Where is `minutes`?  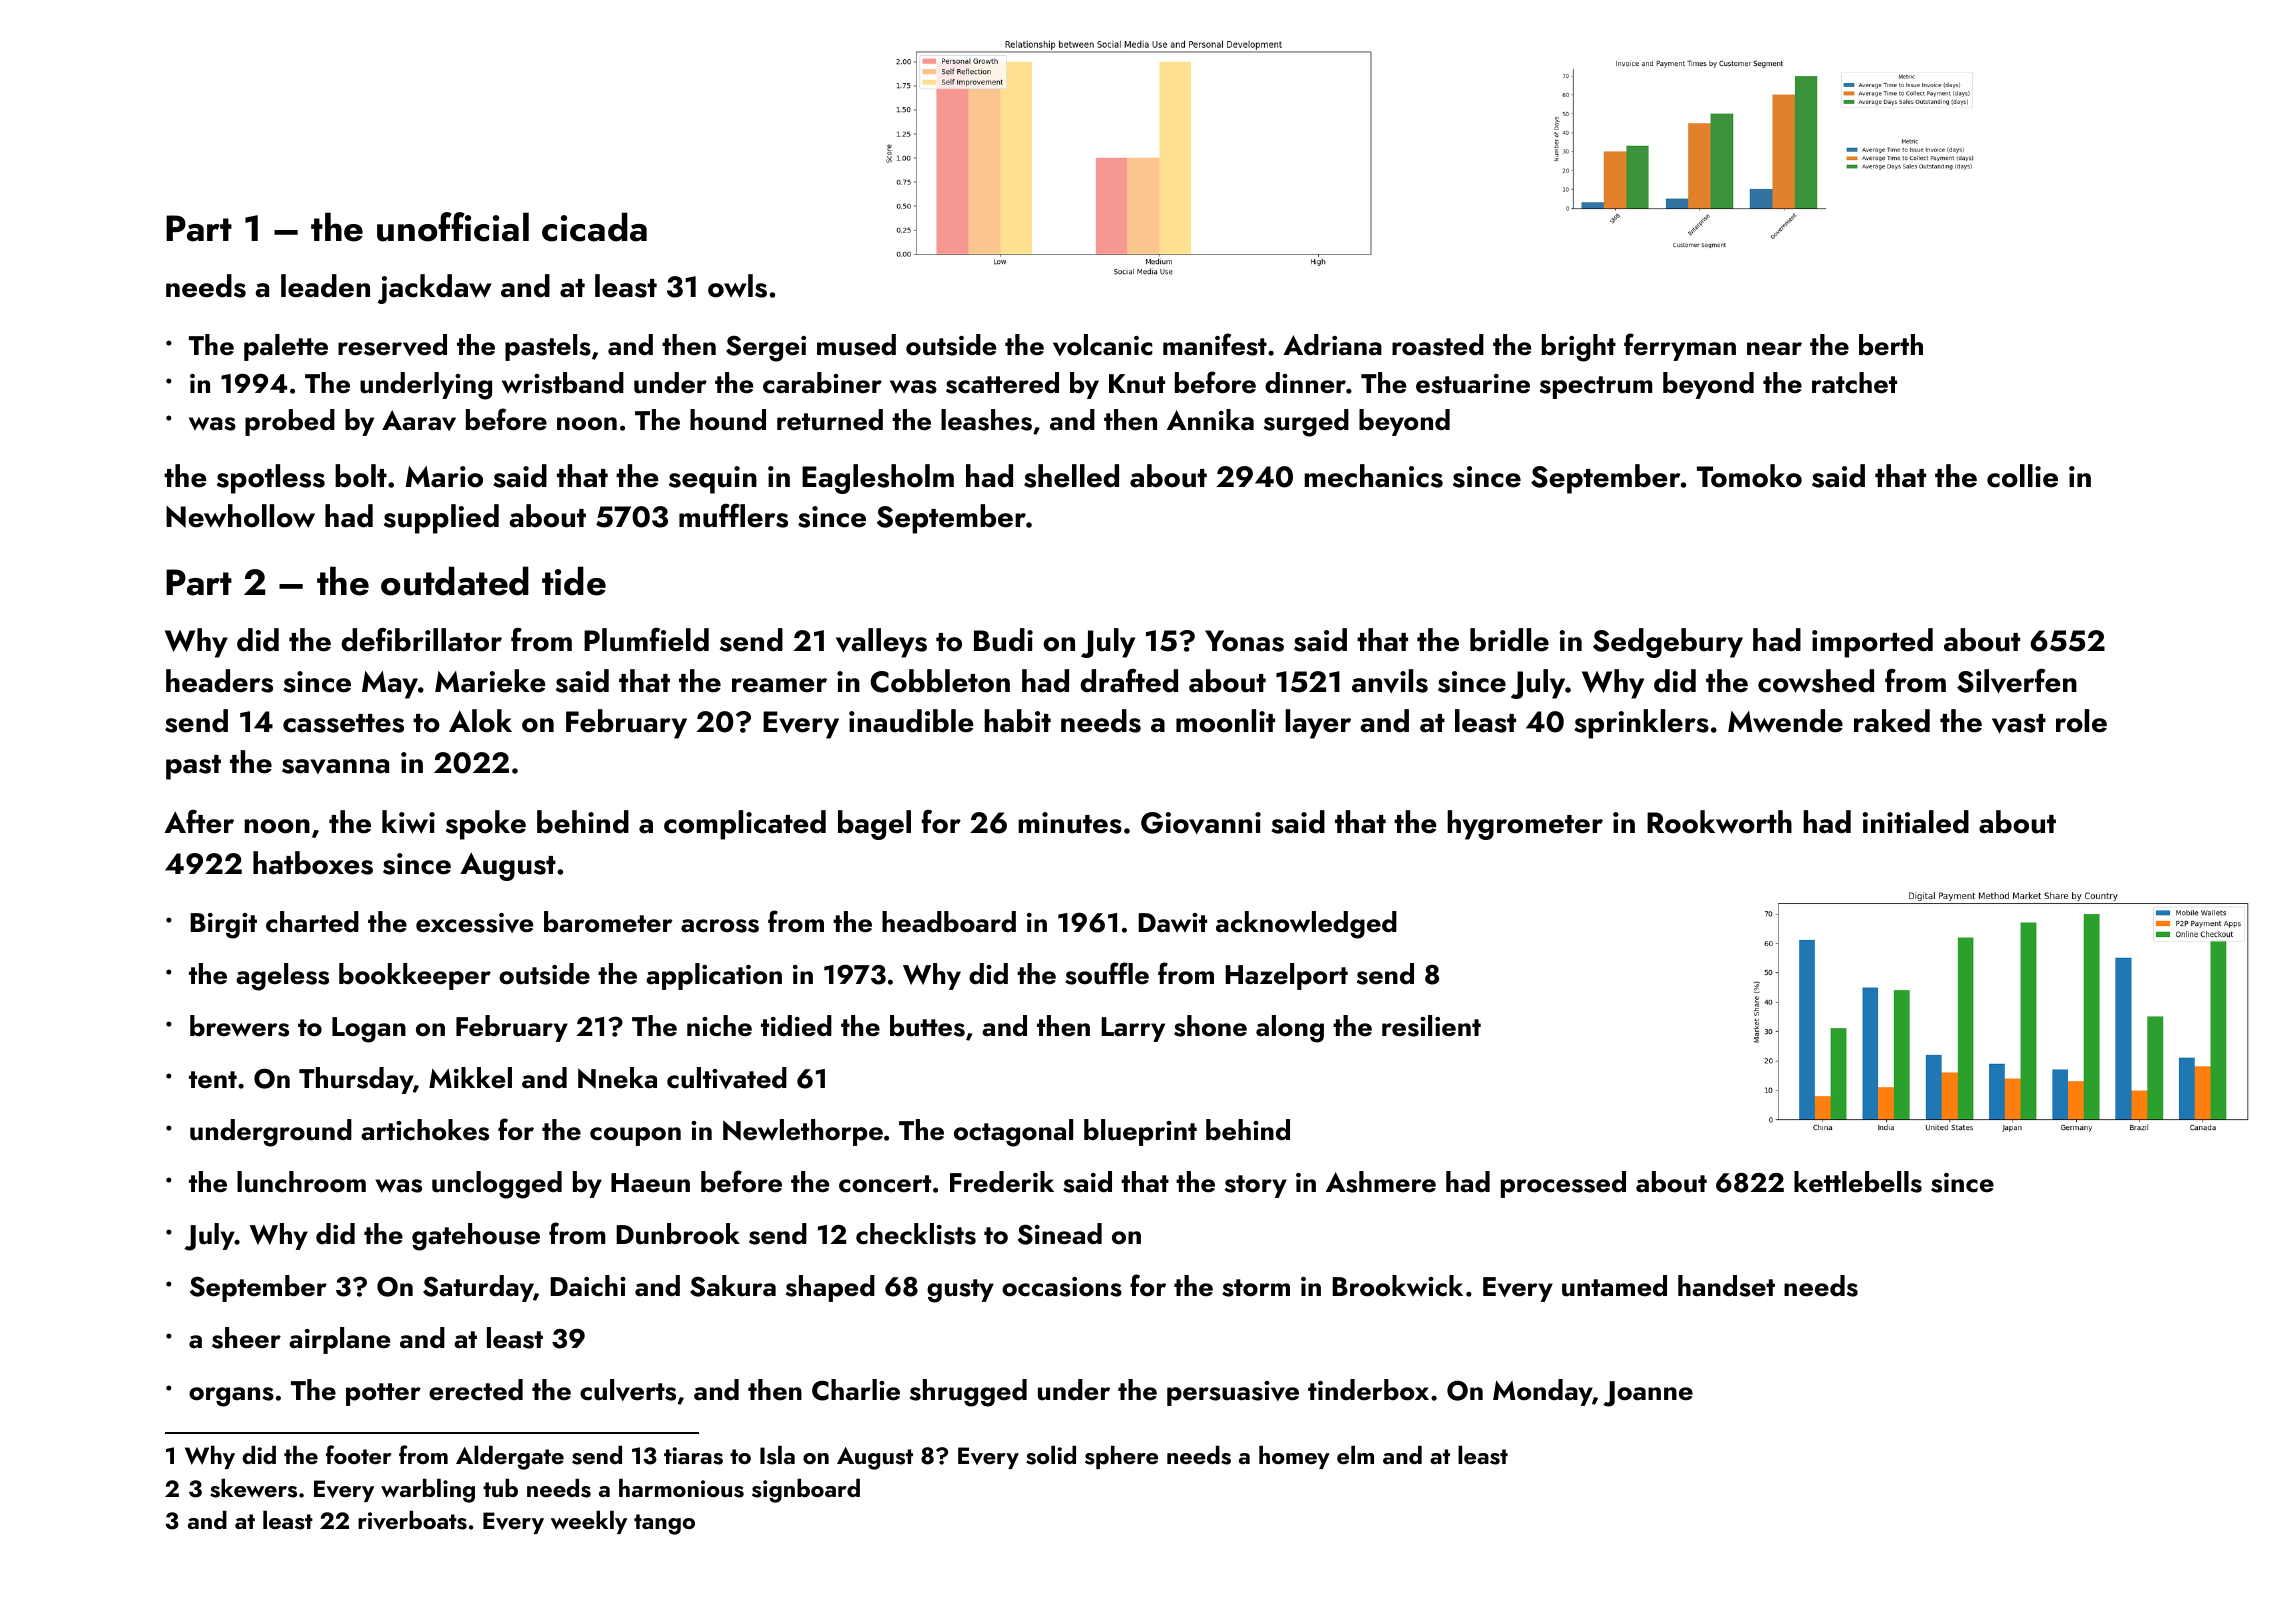 minutes is located at coordinates (1070, 823).
